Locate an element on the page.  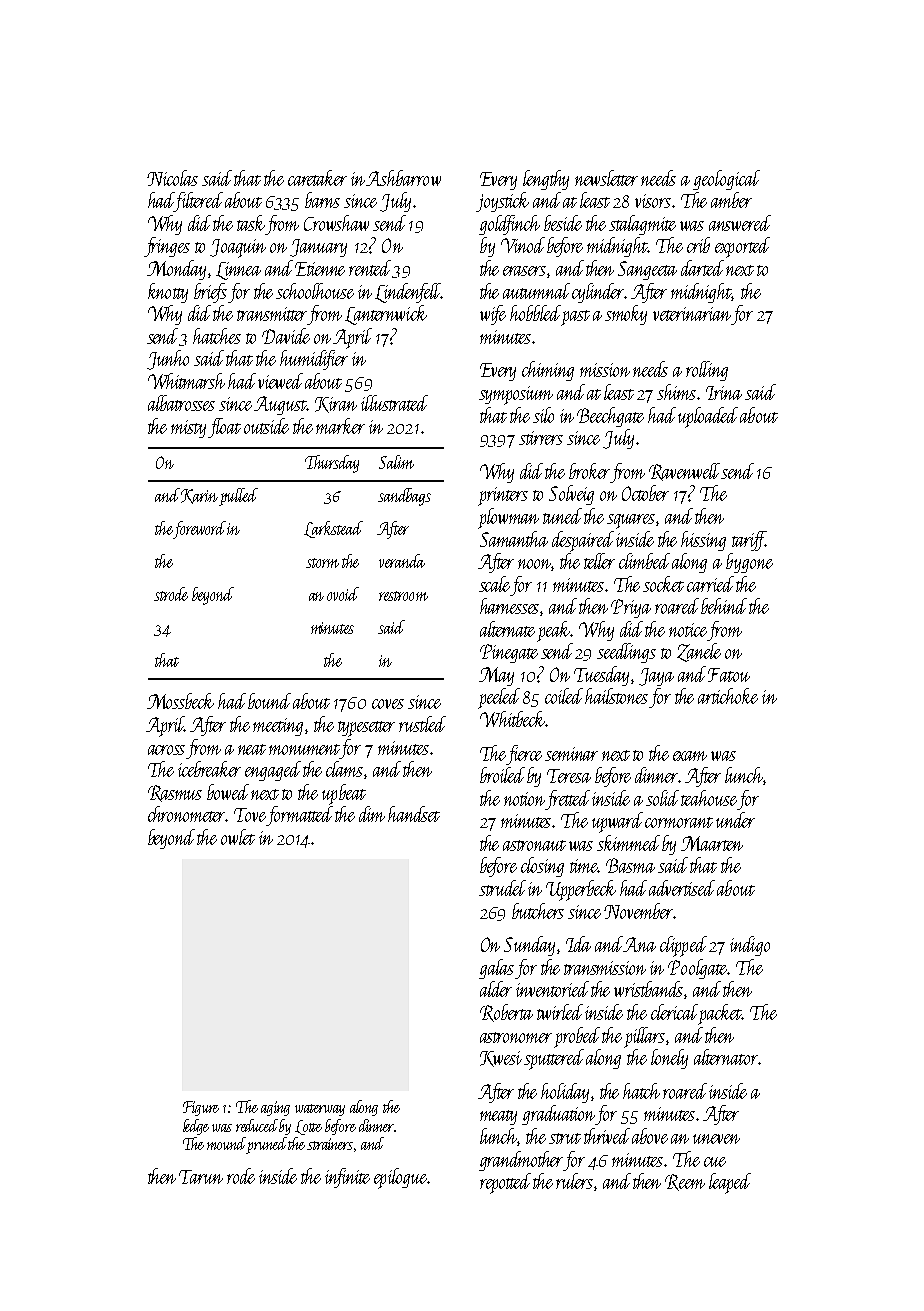
Irina is located at coordinates (724, 393).
